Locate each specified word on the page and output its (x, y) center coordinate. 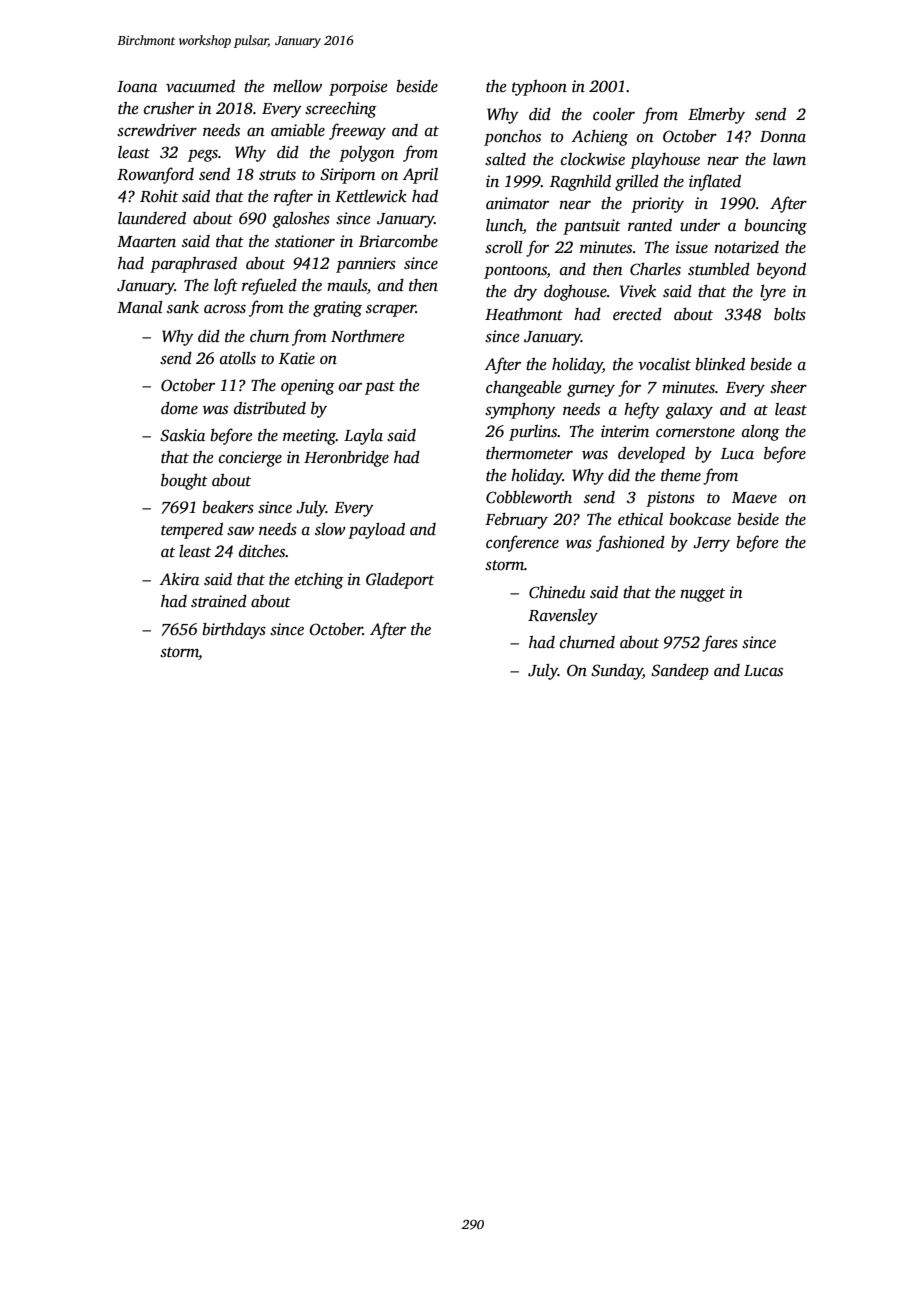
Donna (783, 137)
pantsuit (592, 227)
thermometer (529, 453)
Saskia (182, 435)
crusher (169, 108)
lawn (789, 159)
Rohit (159, 196)
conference (522, 543)
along (761, 433)
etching (319, 581)
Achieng (600, 138)
